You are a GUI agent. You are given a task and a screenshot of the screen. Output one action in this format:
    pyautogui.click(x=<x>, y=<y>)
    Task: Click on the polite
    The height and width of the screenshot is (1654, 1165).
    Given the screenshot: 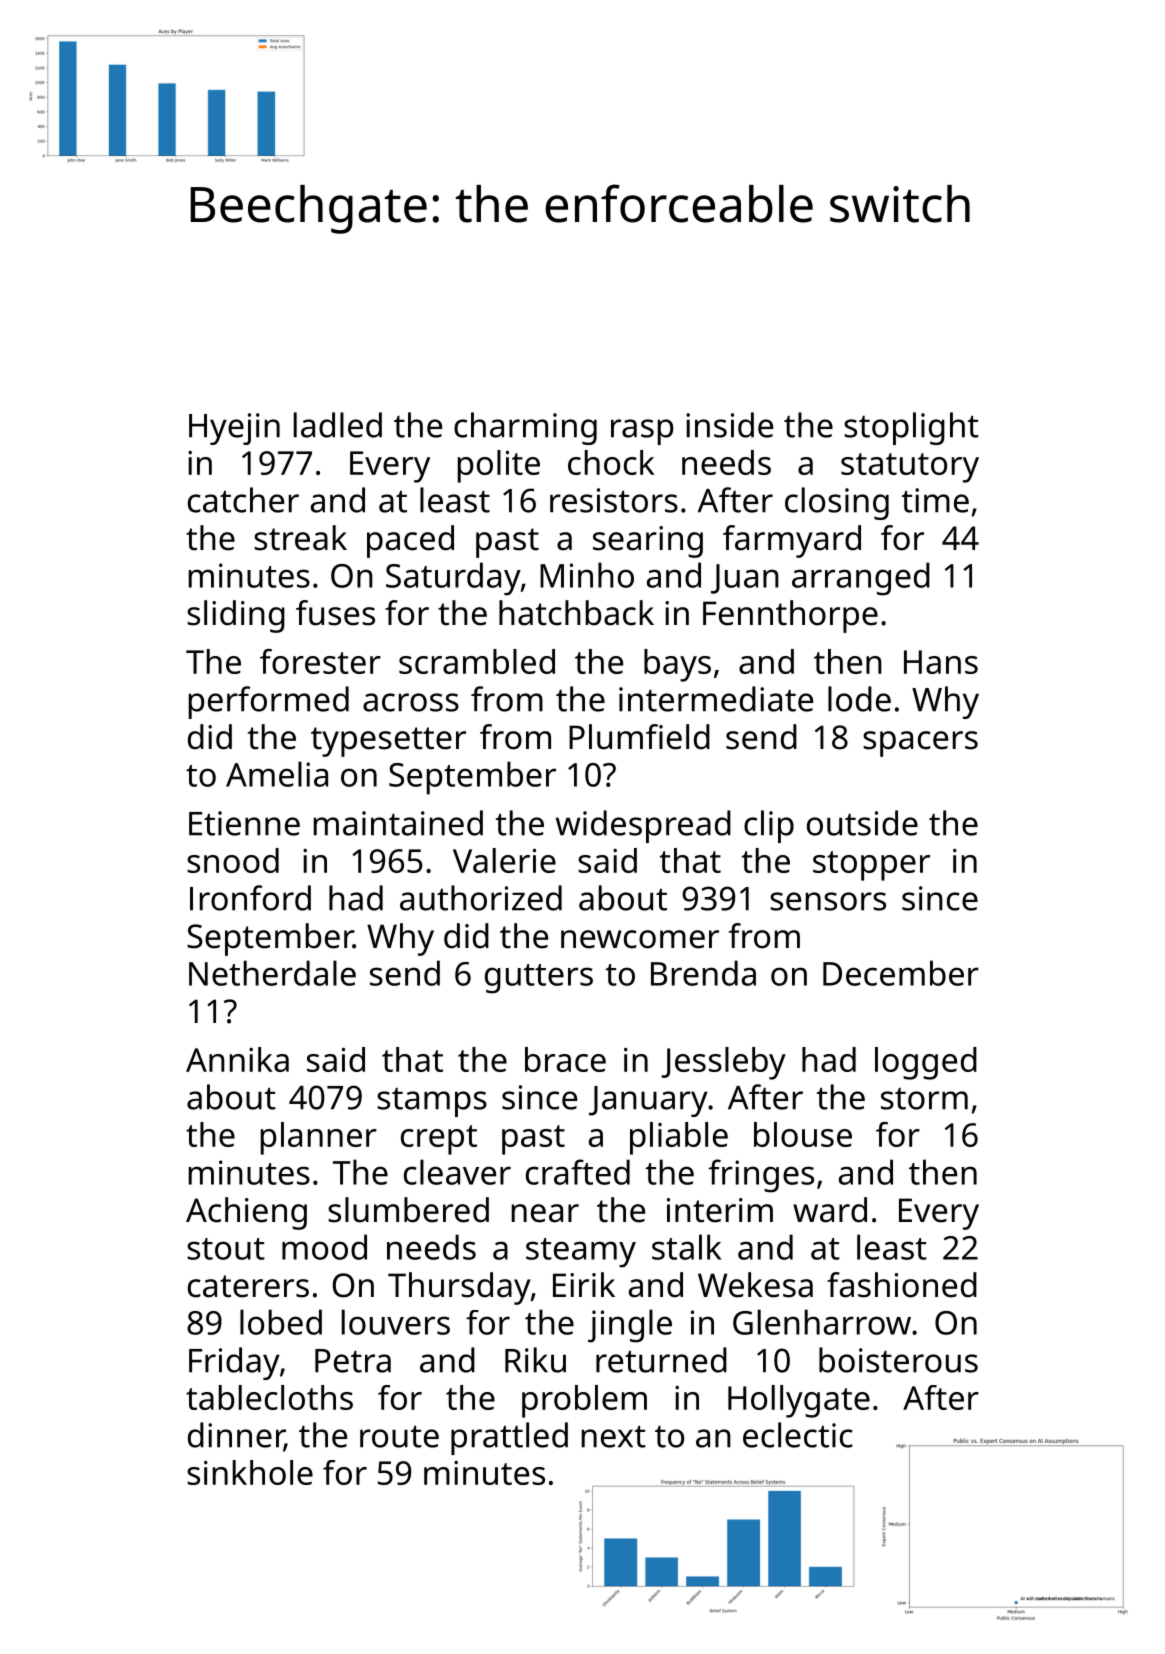 What is the action you would take?
    pyautogui.click(x=499, y=466)
